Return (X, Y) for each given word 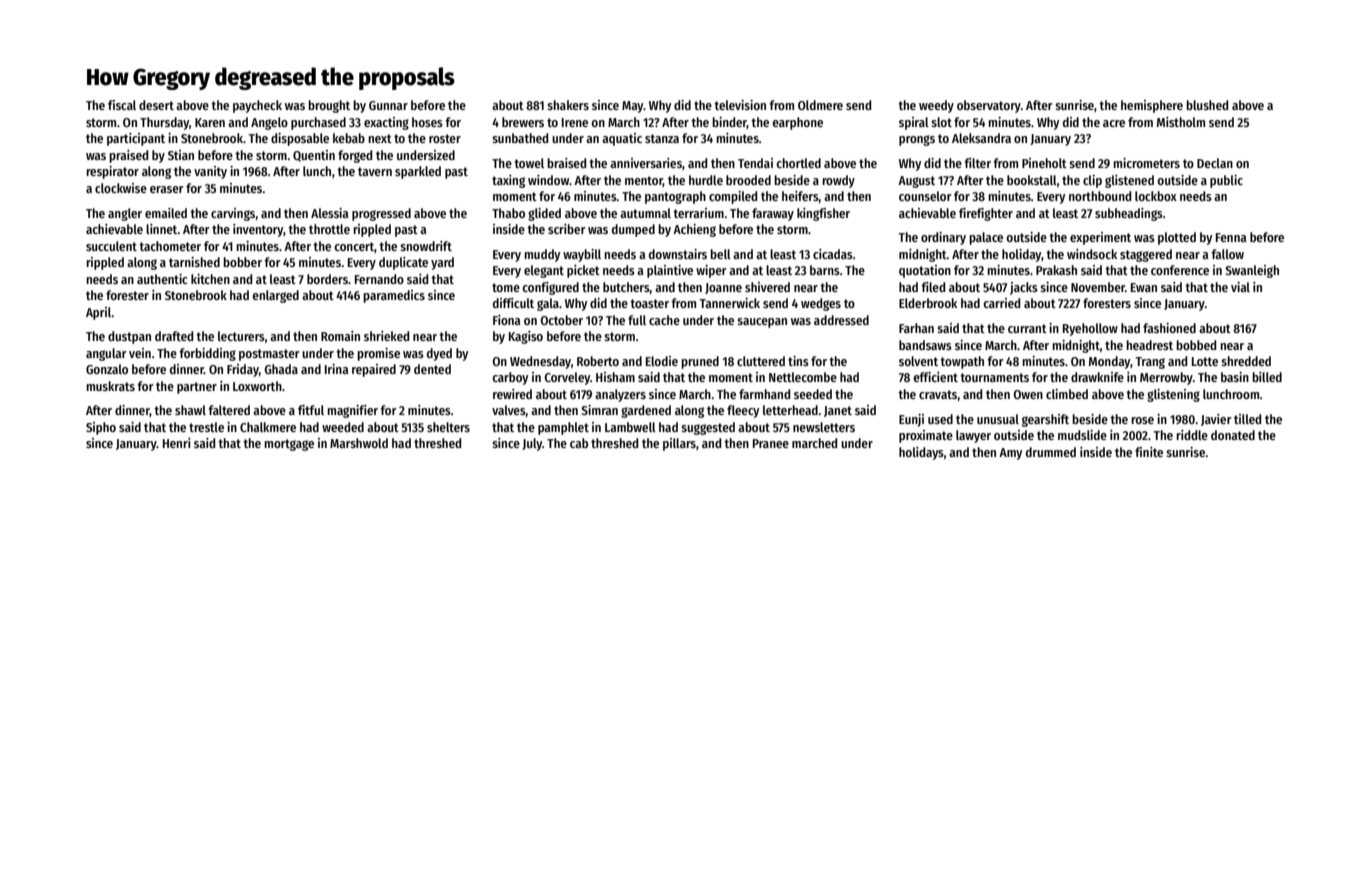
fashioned (1169, 328)
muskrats (110, 386)
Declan (1215, 163)
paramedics (394, 296)
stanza (662, 138)
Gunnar (388, 105)
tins (798, 361)
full (637, 320)
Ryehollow (1090, 329)
